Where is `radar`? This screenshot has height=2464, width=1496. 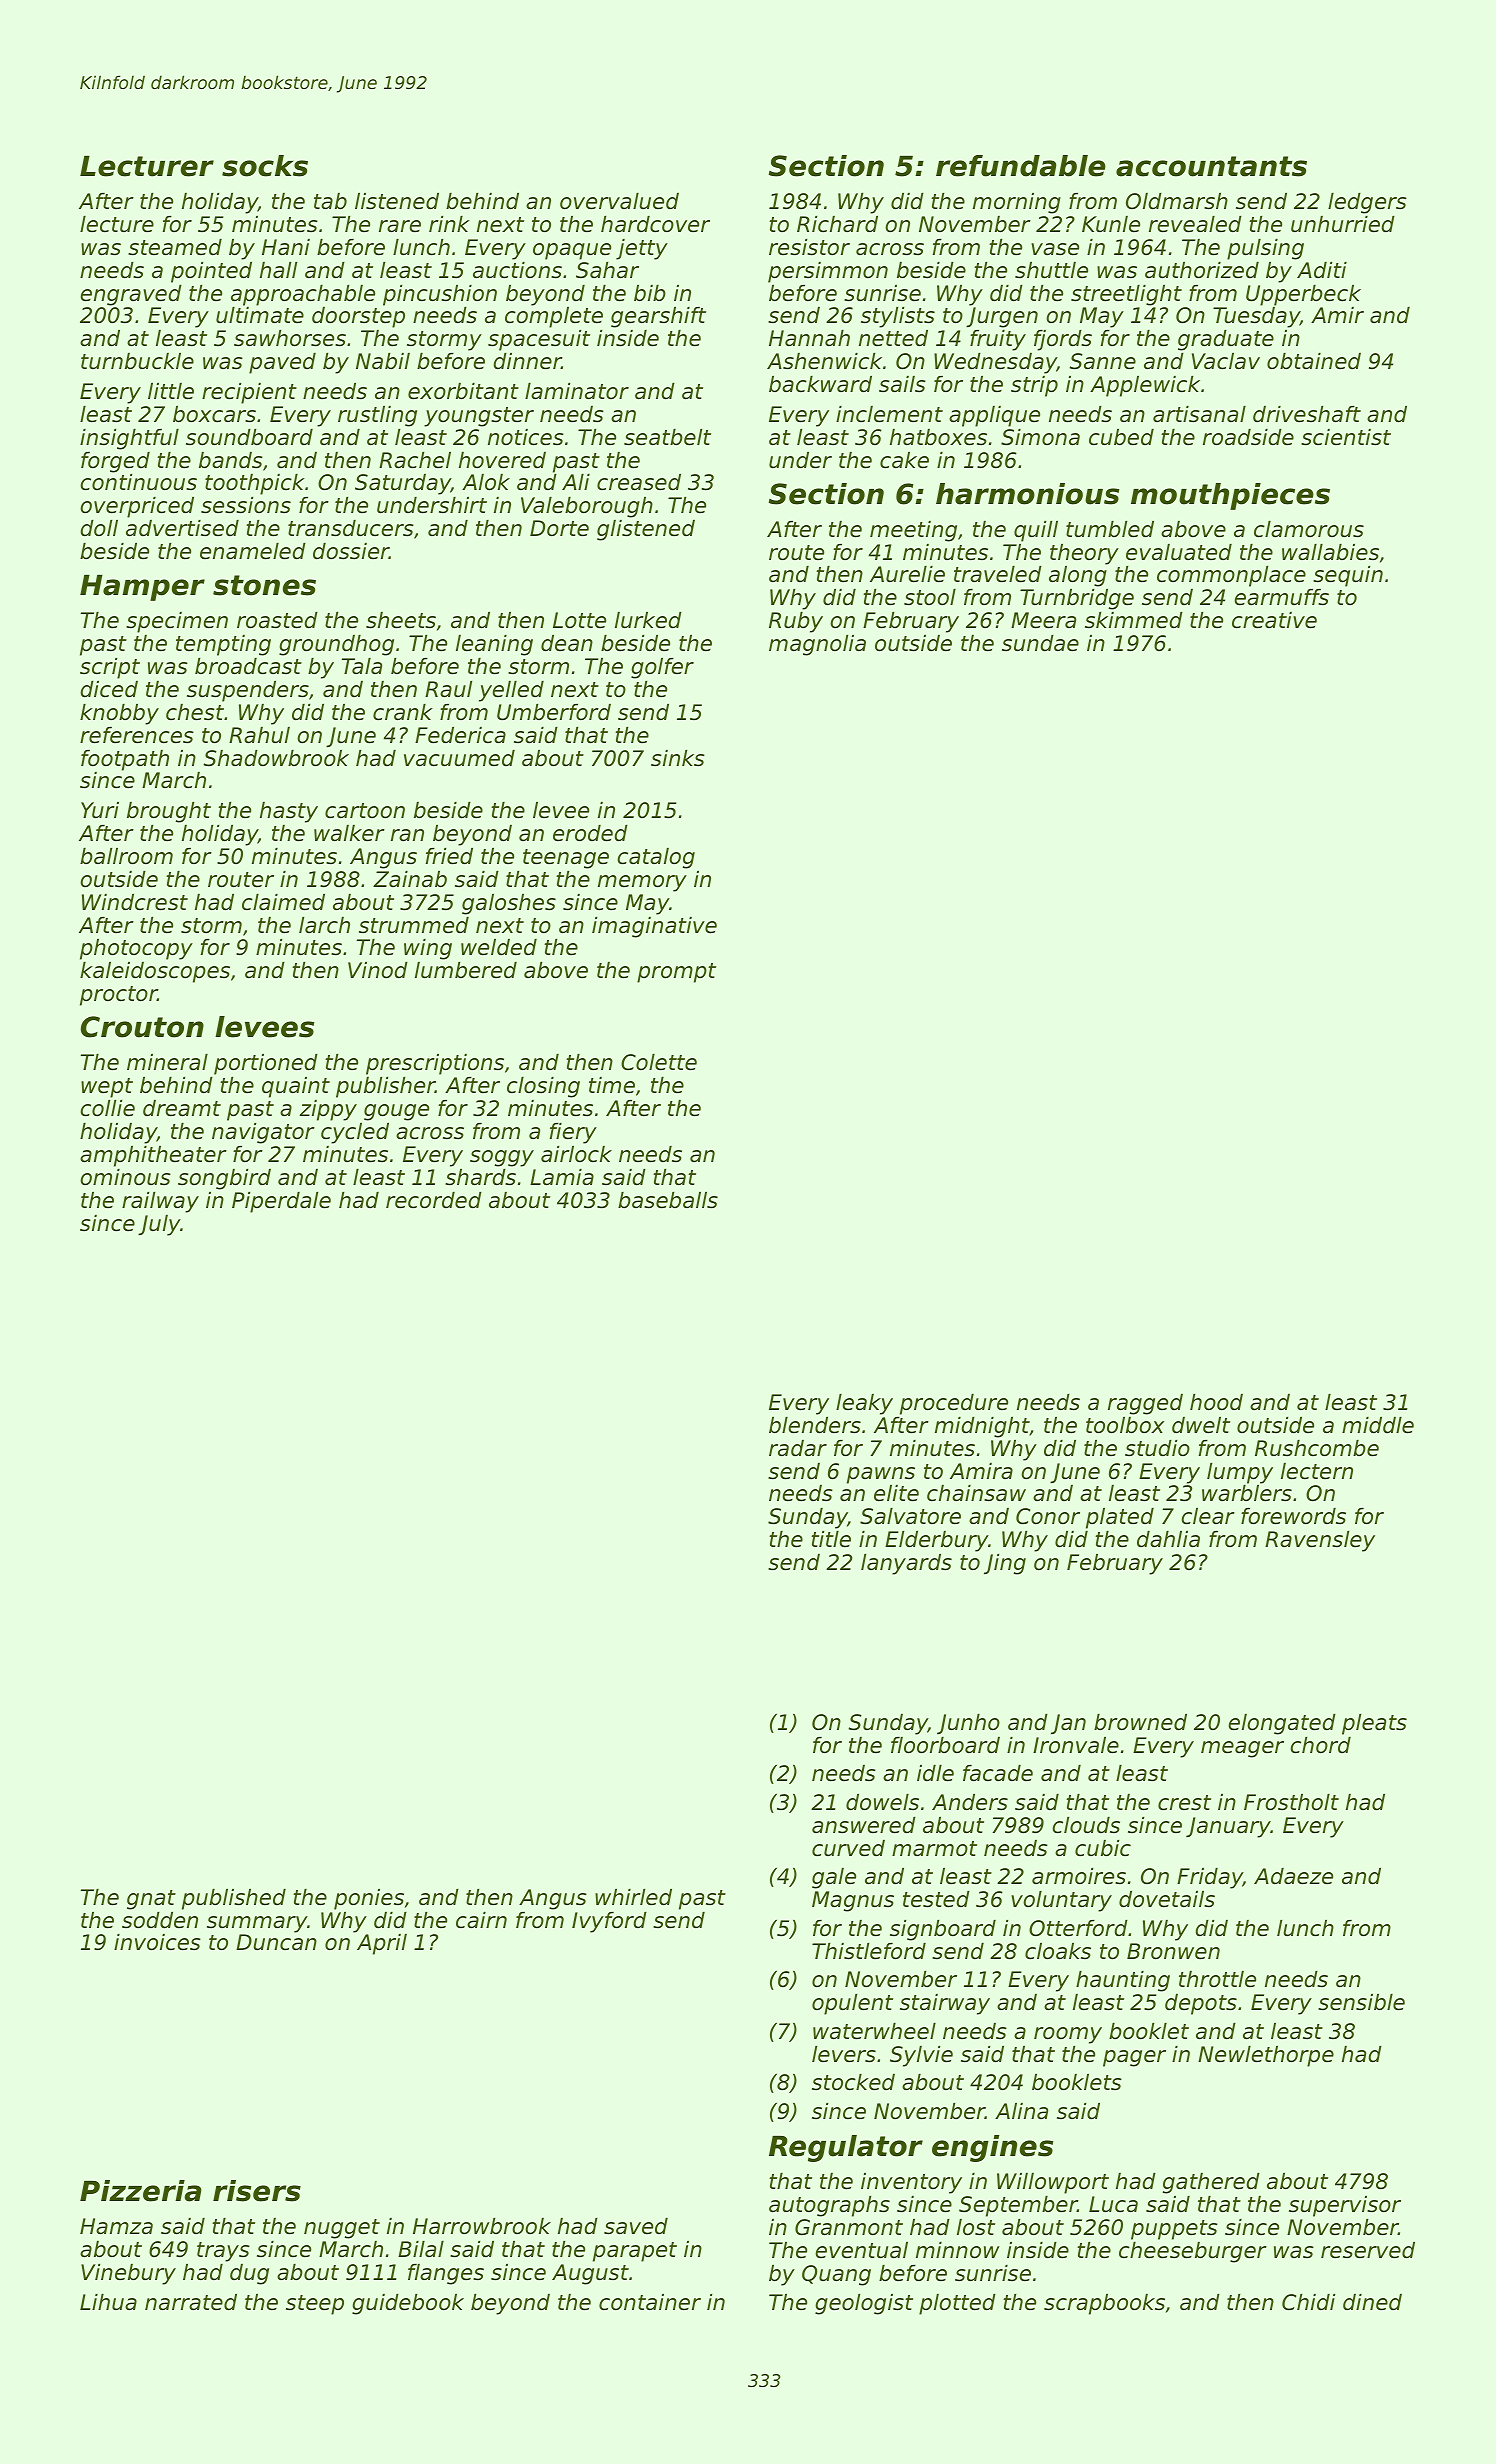
radar is located at coordinates (798, 1448).
